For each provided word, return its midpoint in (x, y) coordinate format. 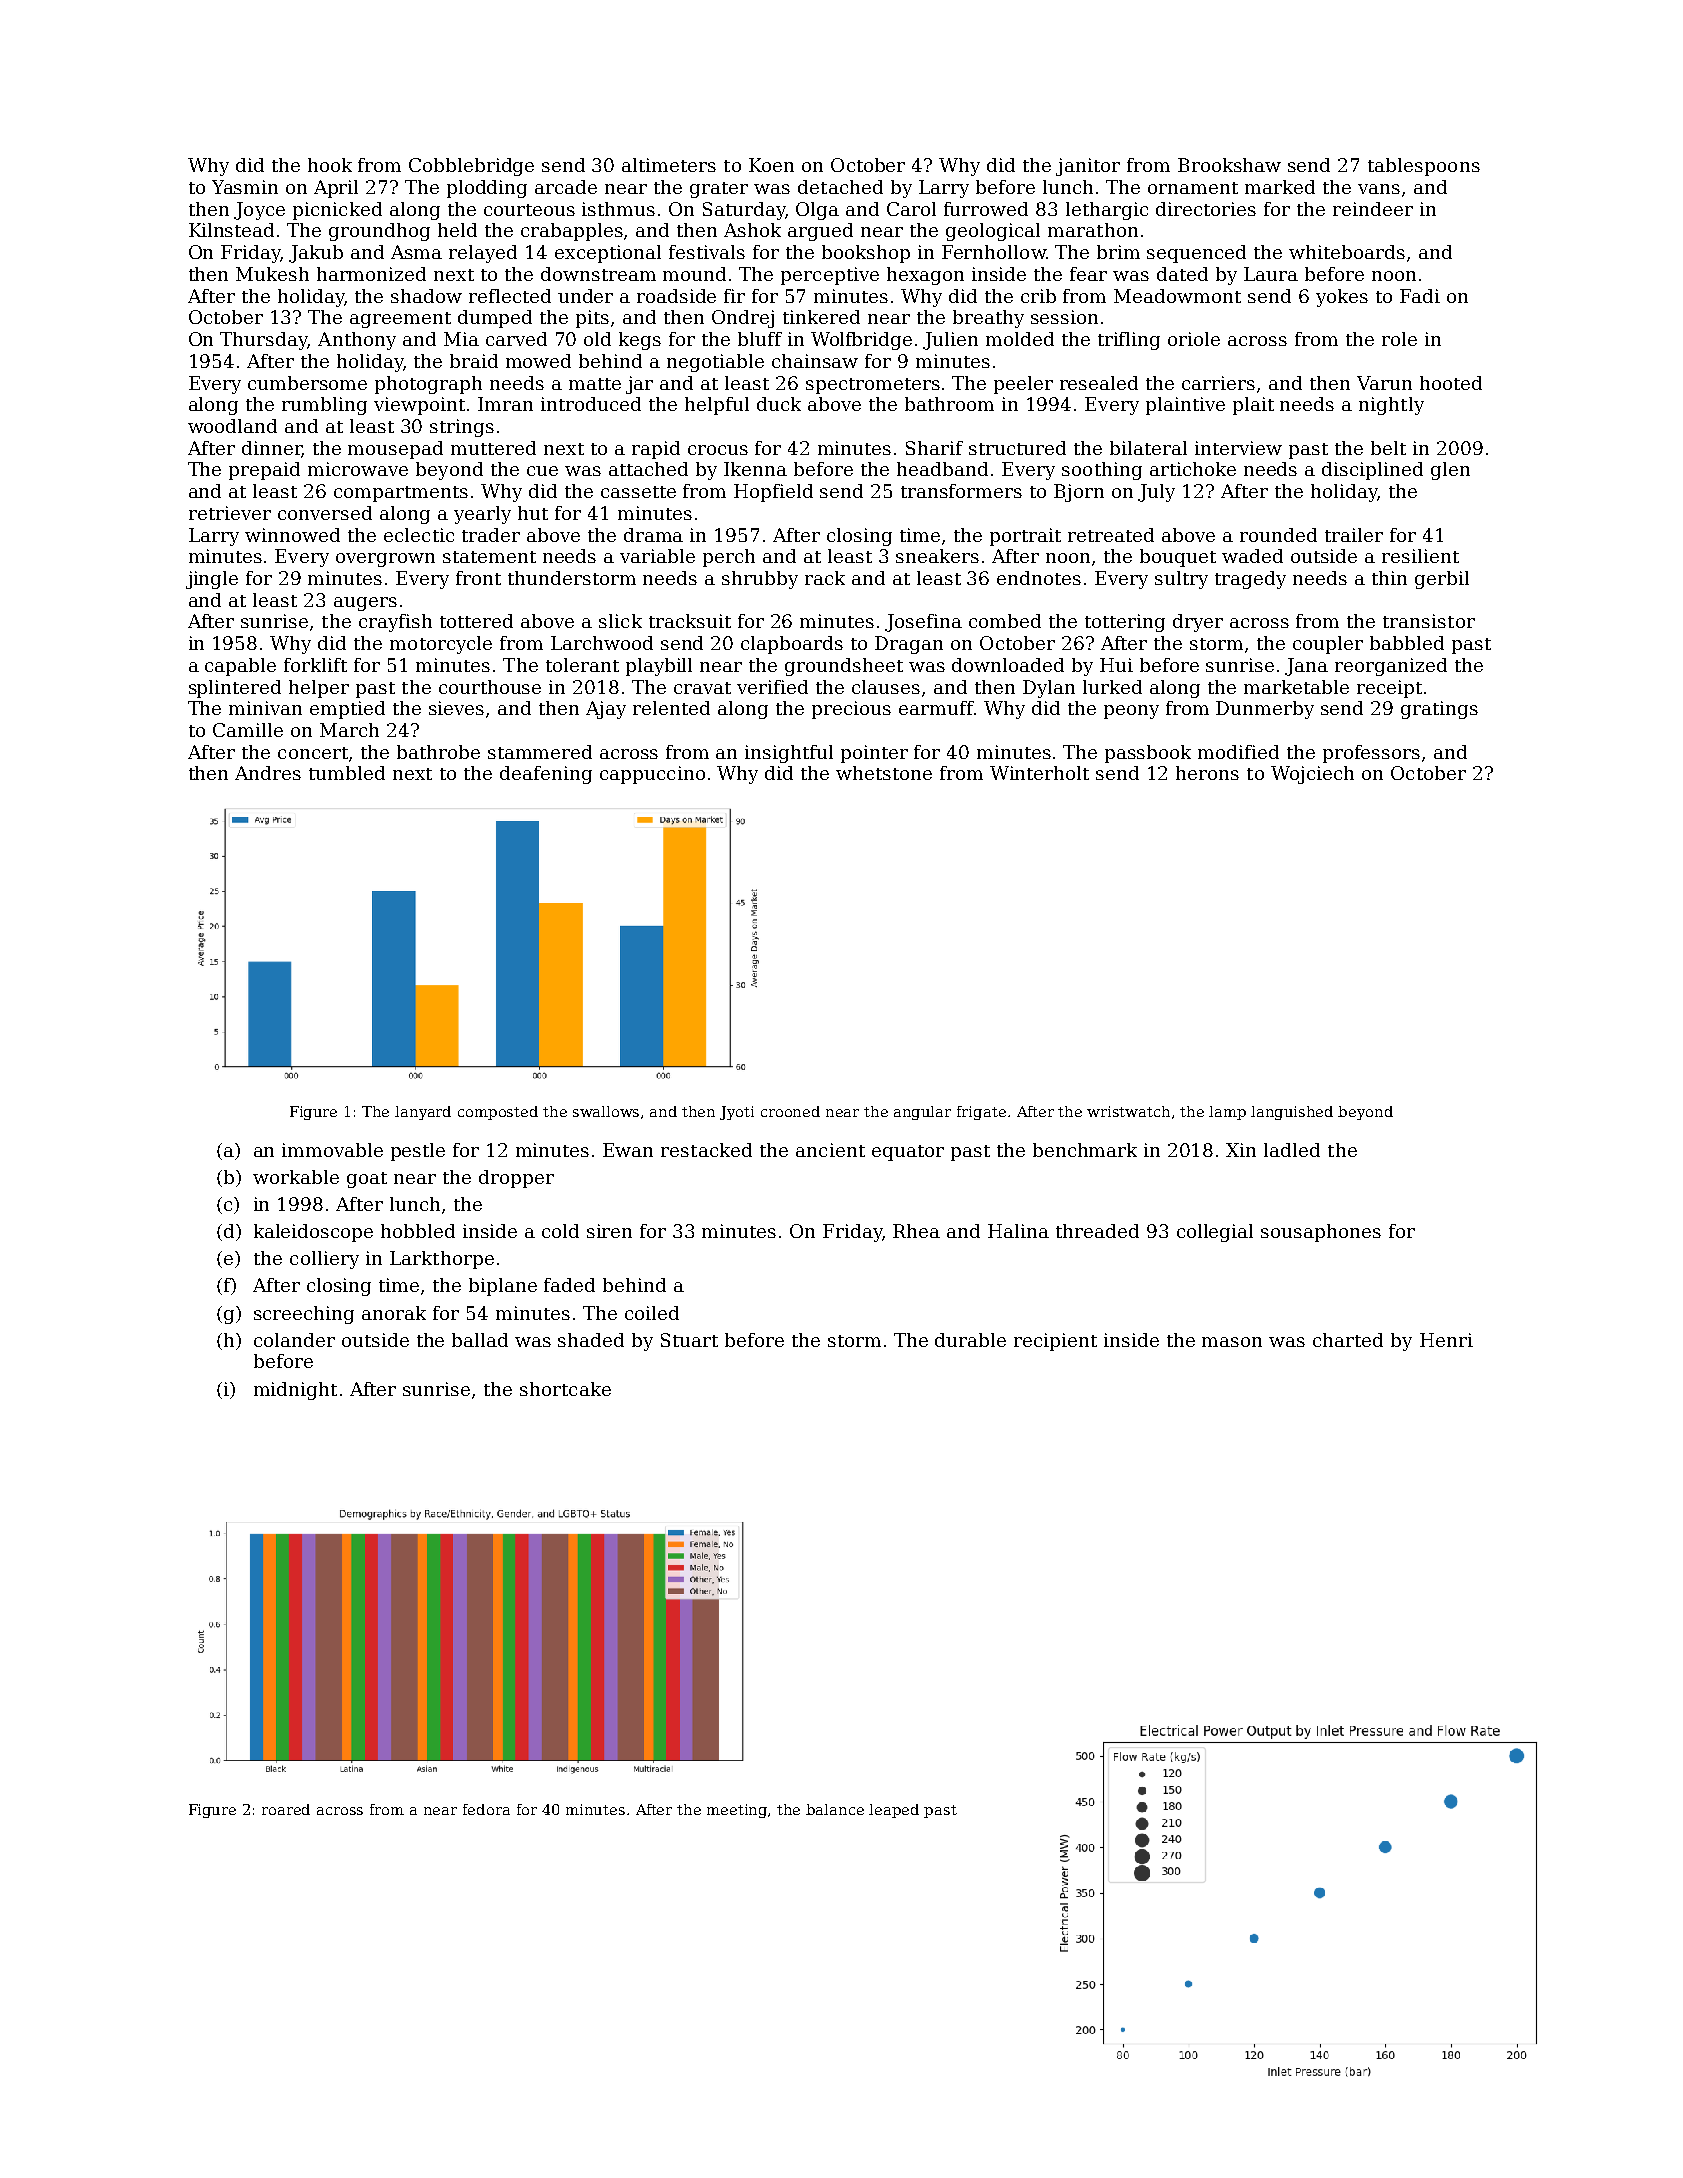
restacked (706, 1150)
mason (1232, 1342)
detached (840, 187)
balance (835, 1809)
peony (1131, 712)
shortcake (565, 1389)
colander (294, 1340)
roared (286, 1809)
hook (330, 165)
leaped (894, 1811)
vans (1379, 189)
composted (498, 1113)
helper (319, 689)
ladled (1292, 1150)
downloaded (1008, 665)
